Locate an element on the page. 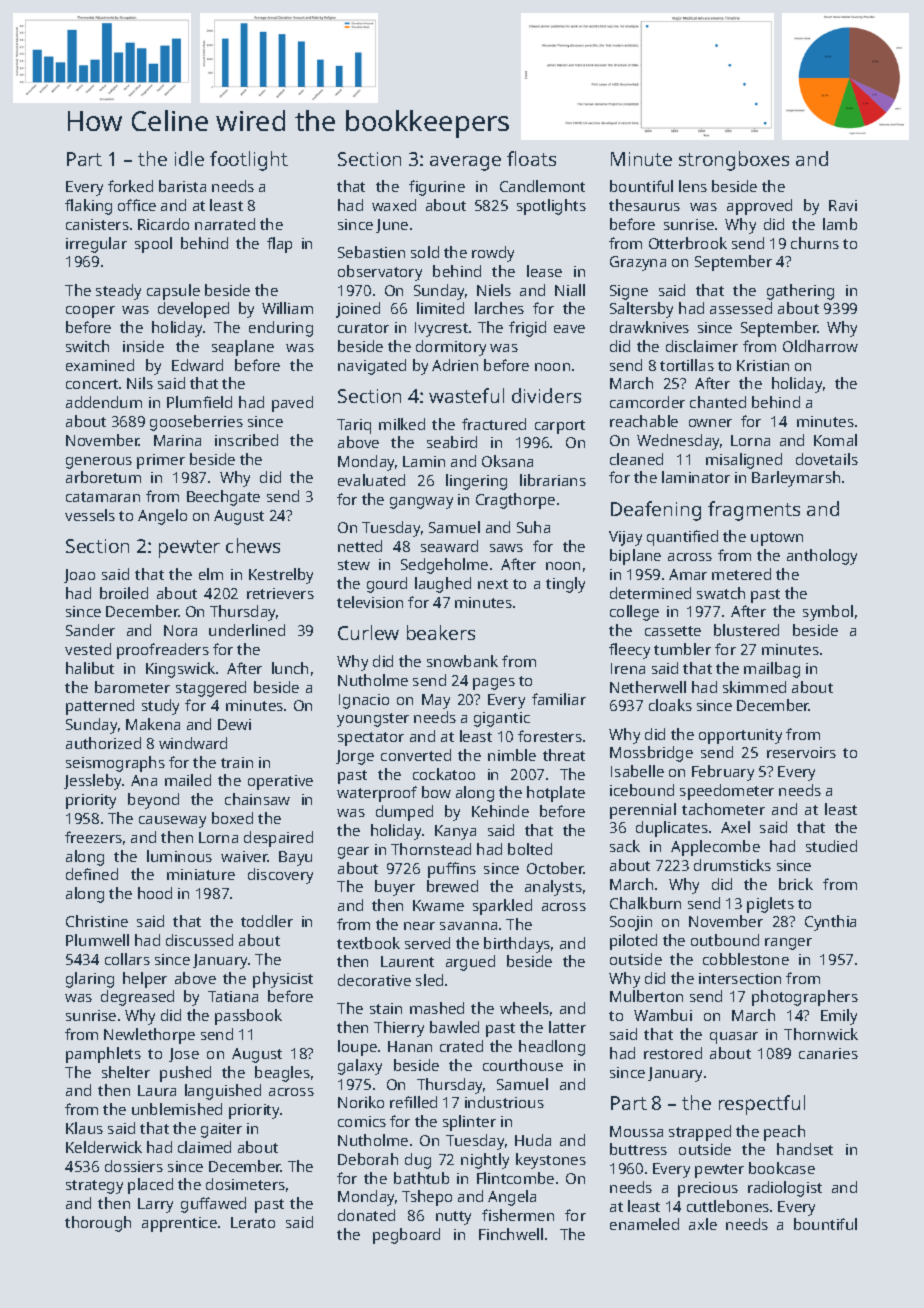 The width and height of the document is (924, 1308). seismographs is located at coordinates (115, 764).
